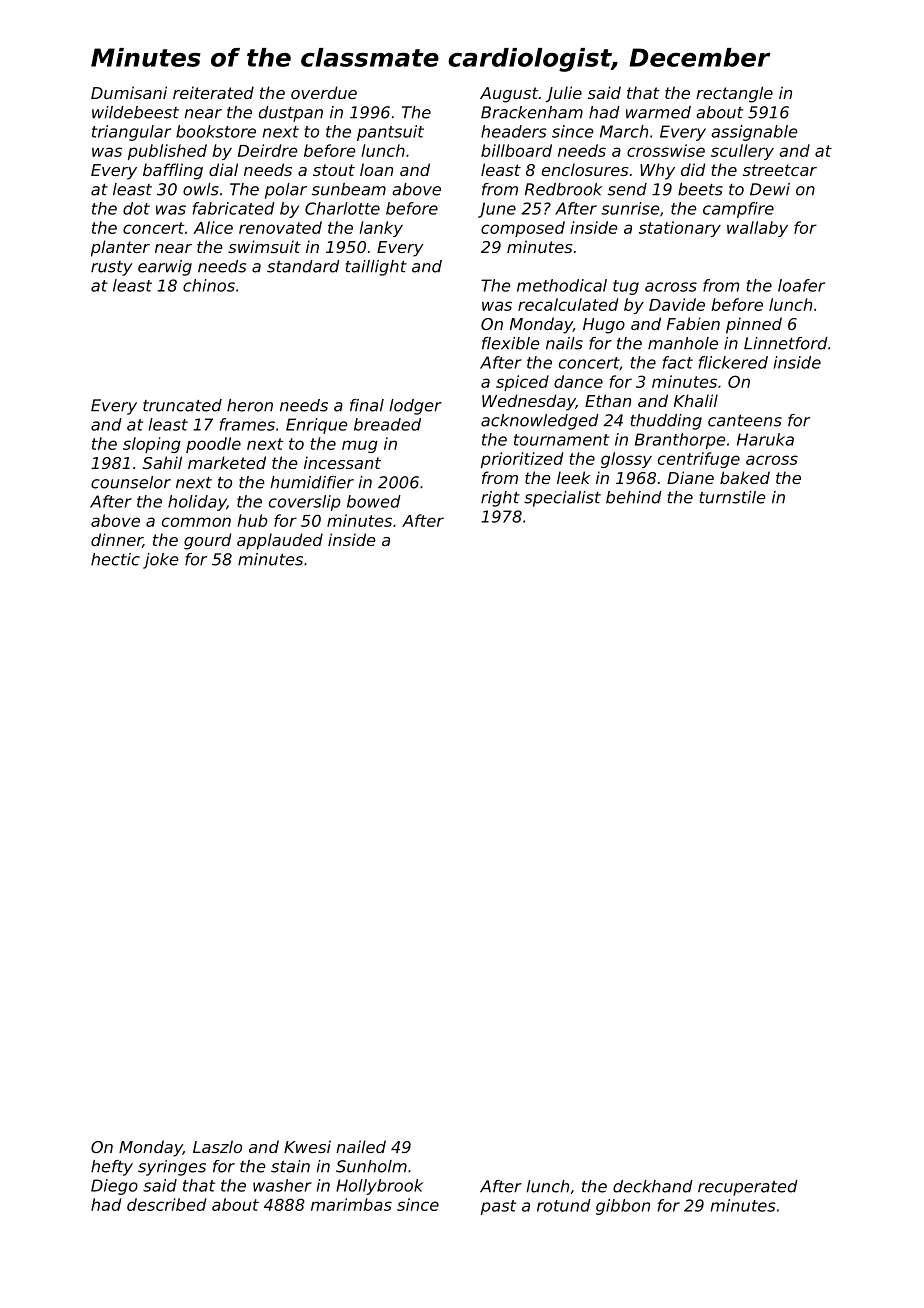 This screenshot has height=1308, width=924. I want to click on applauded, so click(280, 541).
